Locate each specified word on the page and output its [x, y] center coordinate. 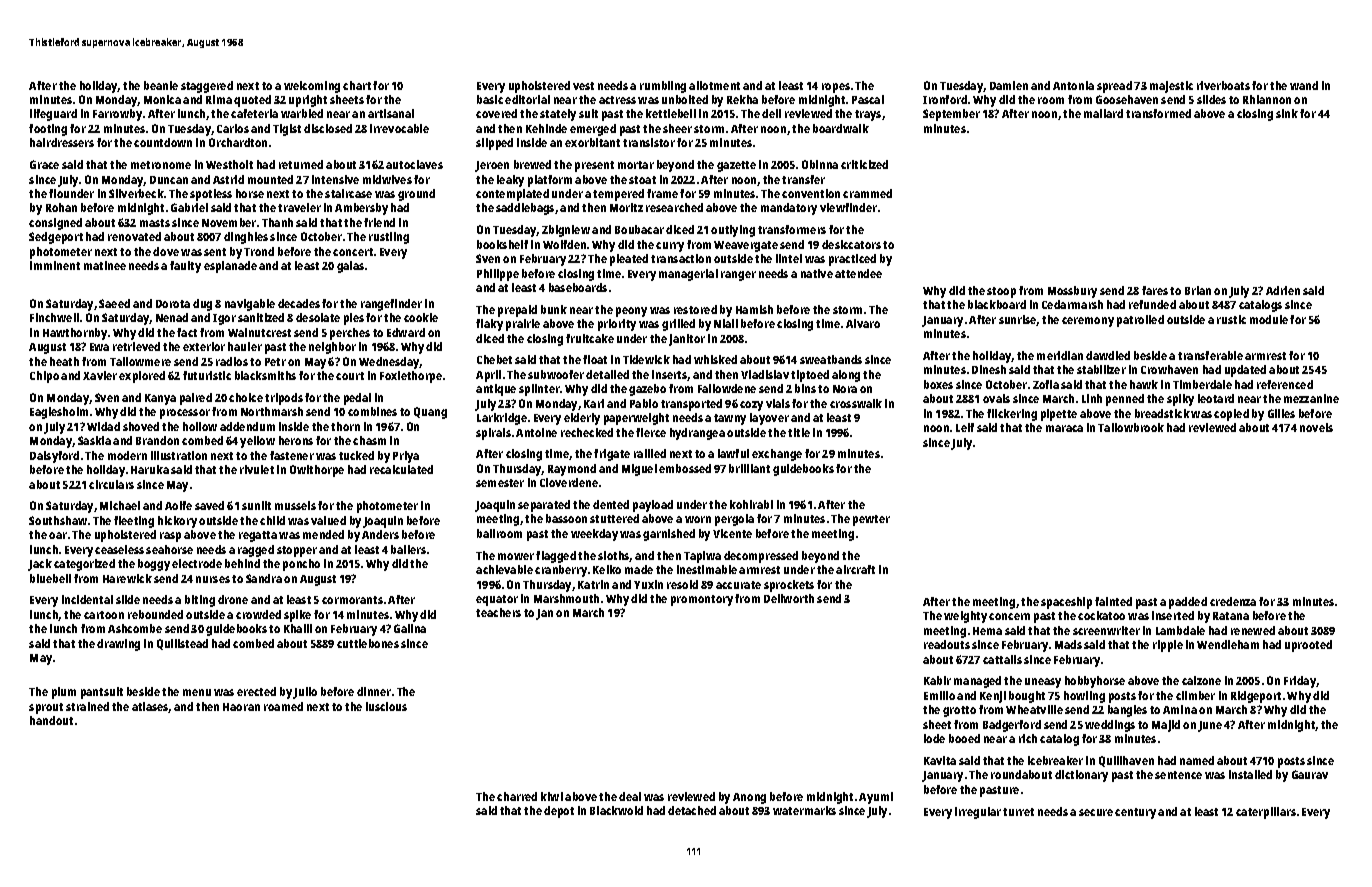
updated [1245, 371]
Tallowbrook [1131, 427]
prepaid [517, 311]
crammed [867, 193]
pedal [357, 399]
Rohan [61, 207]
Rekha [742, 99]
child [272, 520]
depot [559, 812]
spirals [493, 434]
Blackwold [616, 810]
